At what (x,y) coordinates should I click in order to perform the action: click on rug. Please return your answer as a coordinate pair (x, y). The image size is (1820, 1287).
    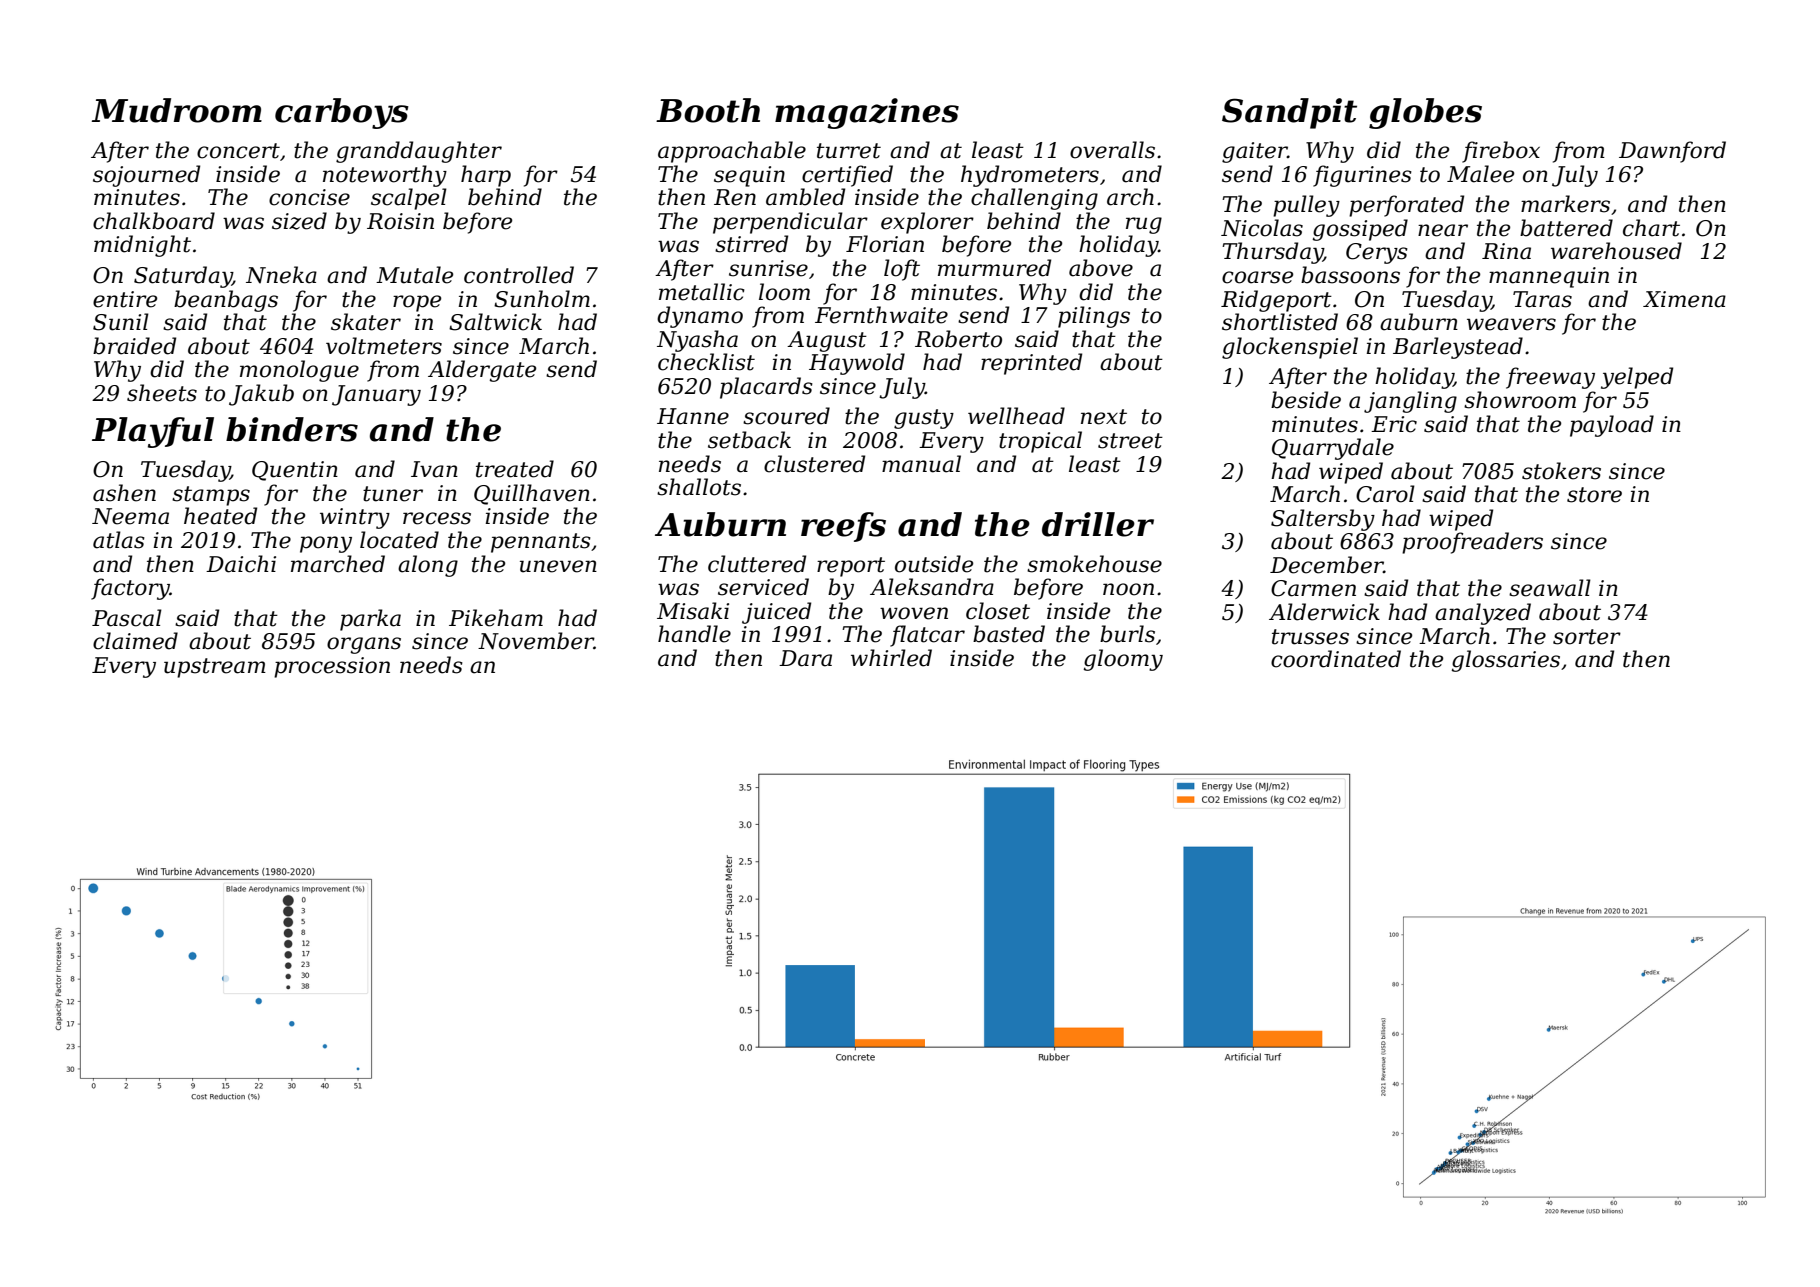
    Looking at the image, I should click on (1144, 225).
